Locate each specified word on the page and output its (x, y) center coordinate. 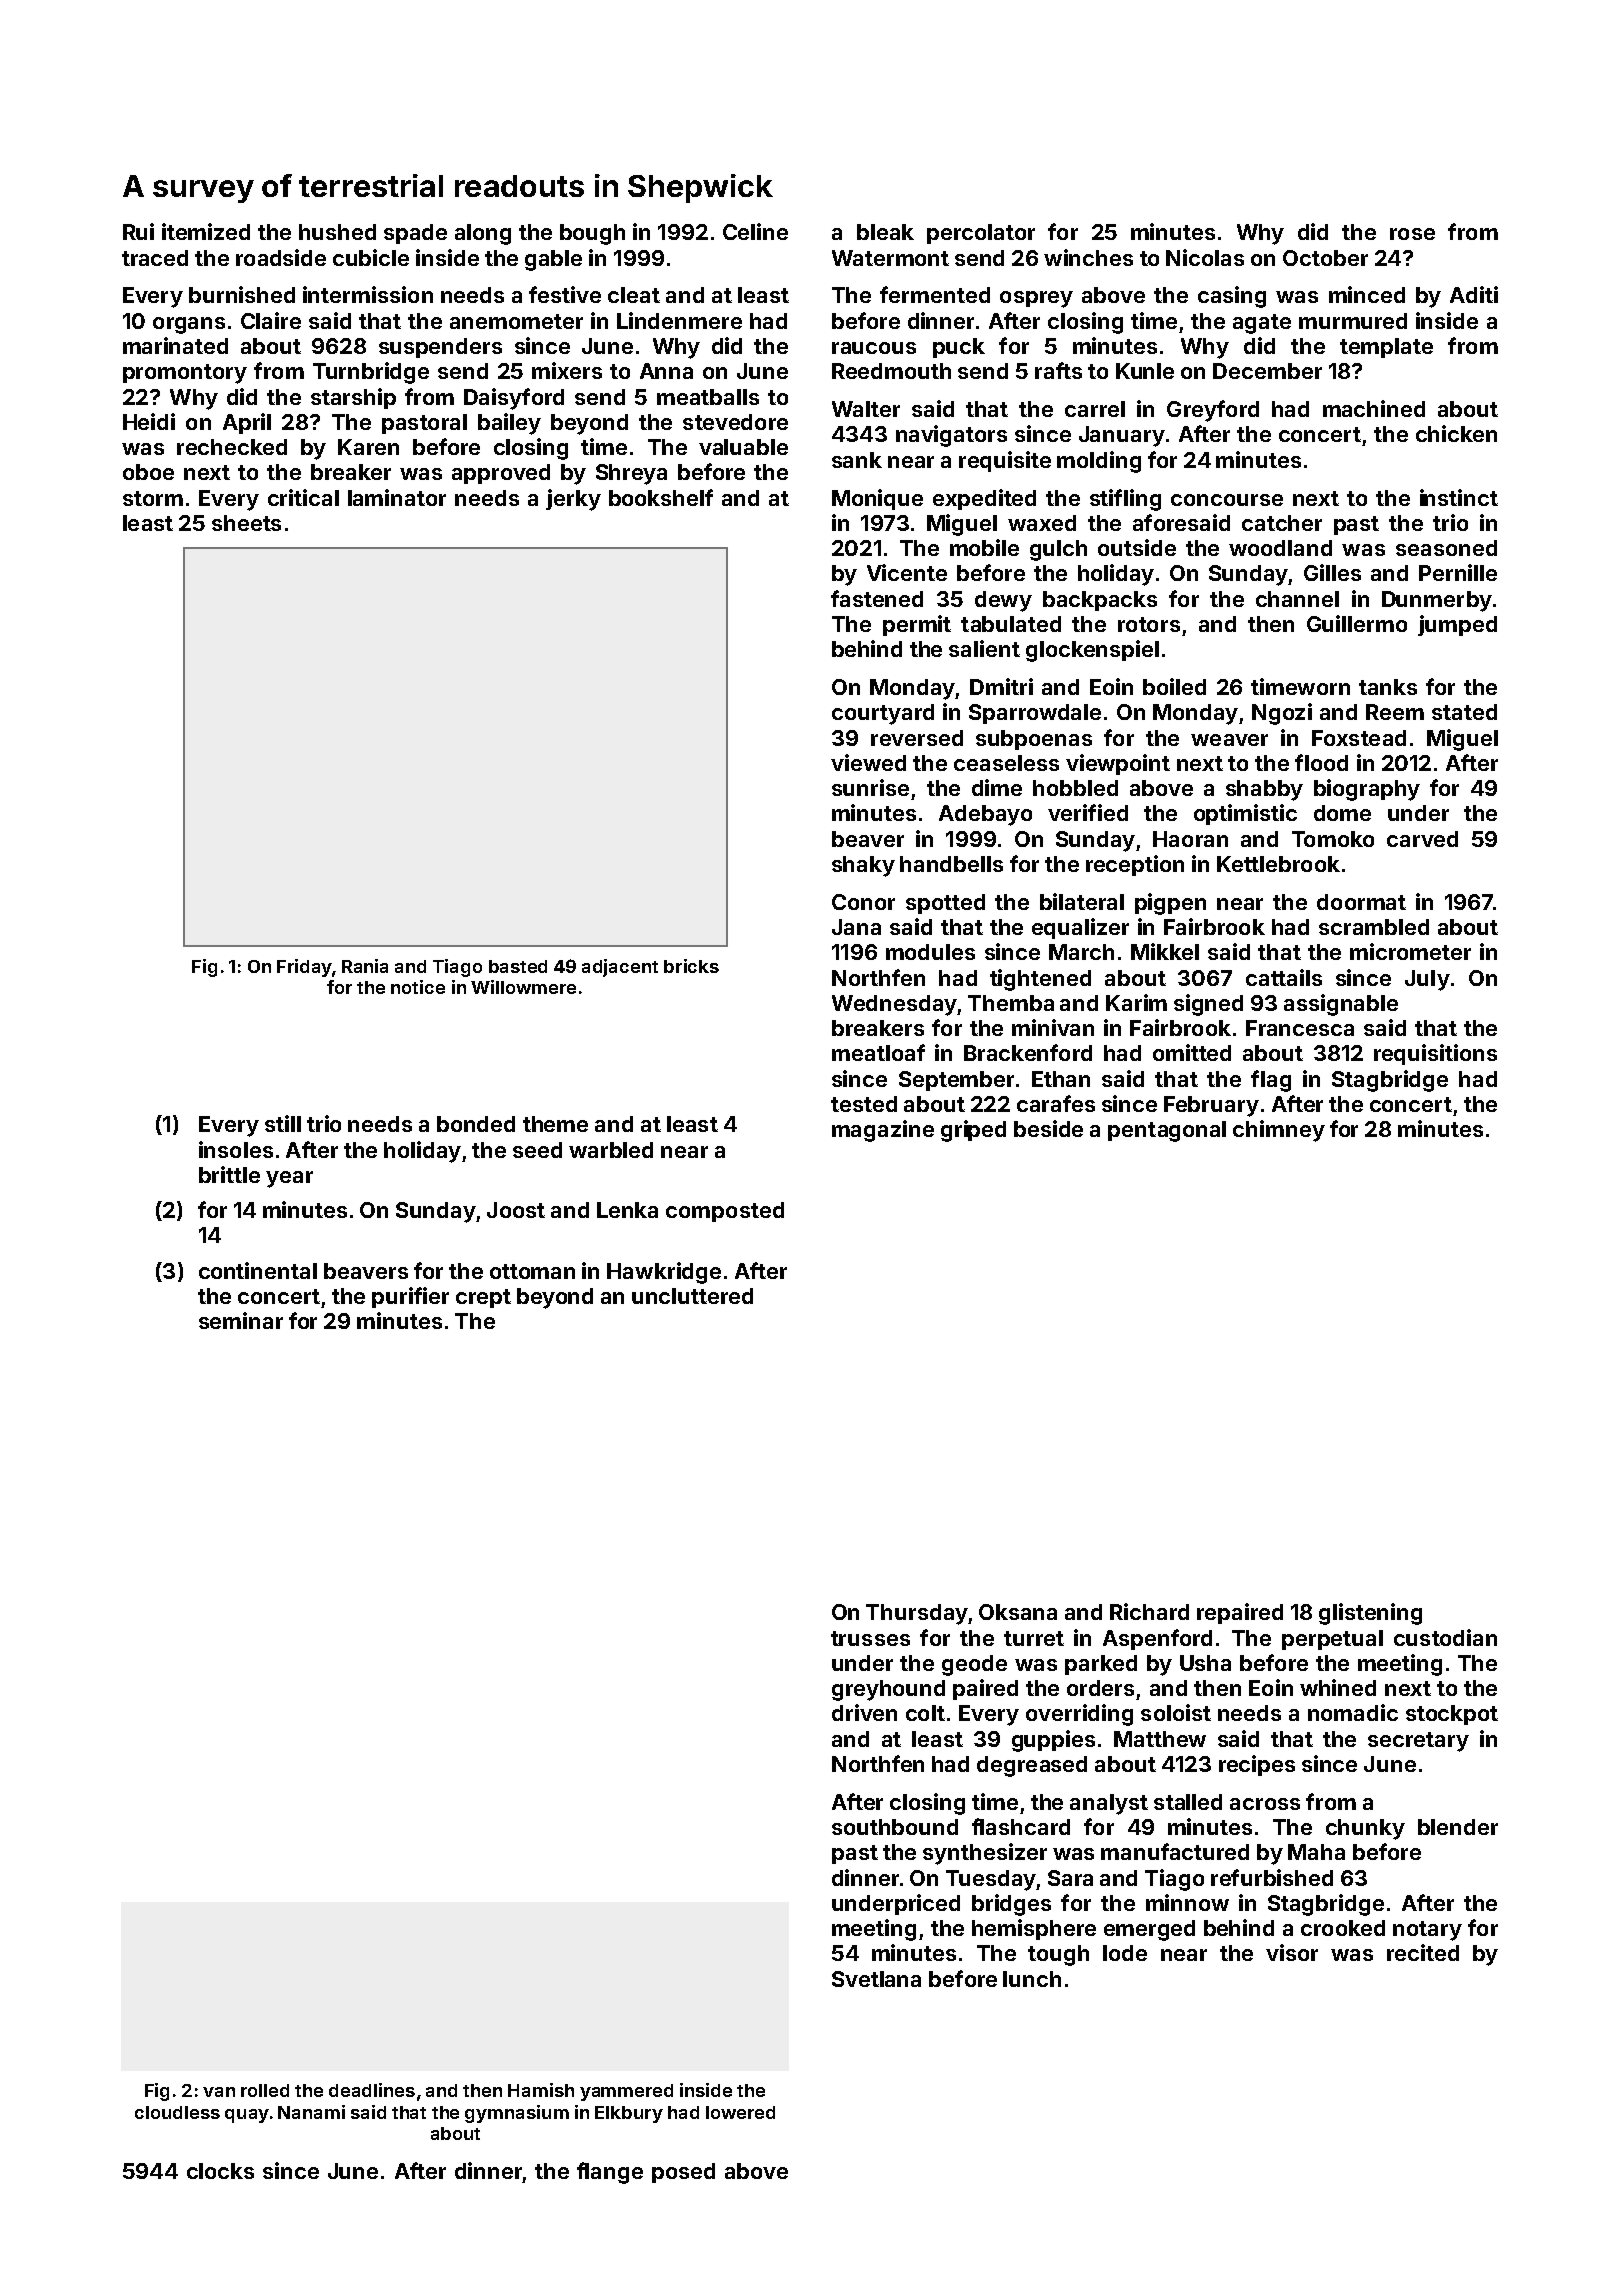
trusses (870, 1638)
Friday (304, 968)
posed (683, 2173)
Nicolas (1205, 257)
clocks (220, 2171)
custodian (1445, 1637)
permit (917, 625)
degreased (1032, 1766)
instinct (1459, 497)
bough (592, 234)
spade (415, 234)
